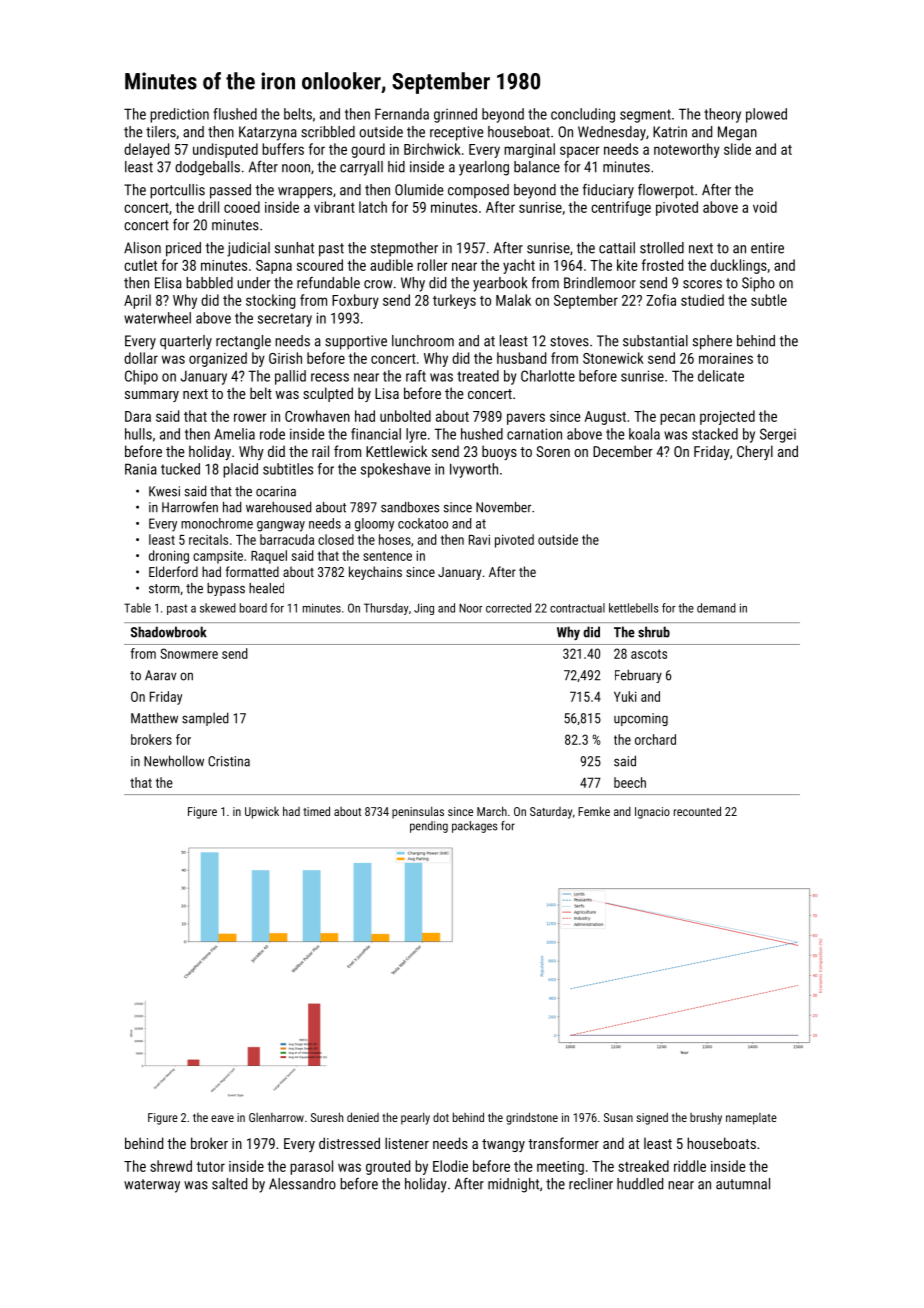 The width and height of the screenshot is (924, 1308). I want to click on packages, so click(475, 827).
